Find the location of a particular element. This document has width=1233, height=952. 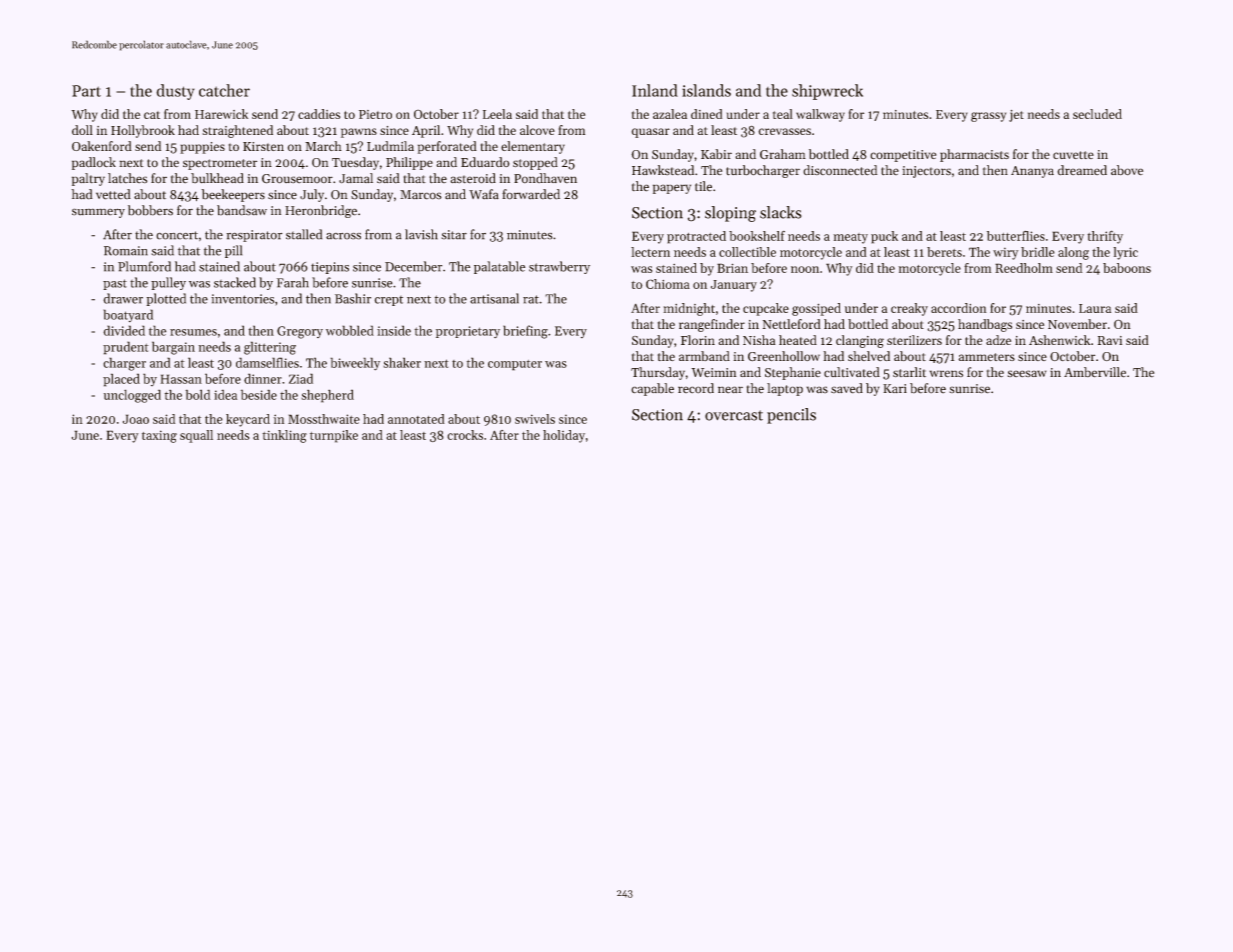

puppies is located at coordinates (202, 148).
